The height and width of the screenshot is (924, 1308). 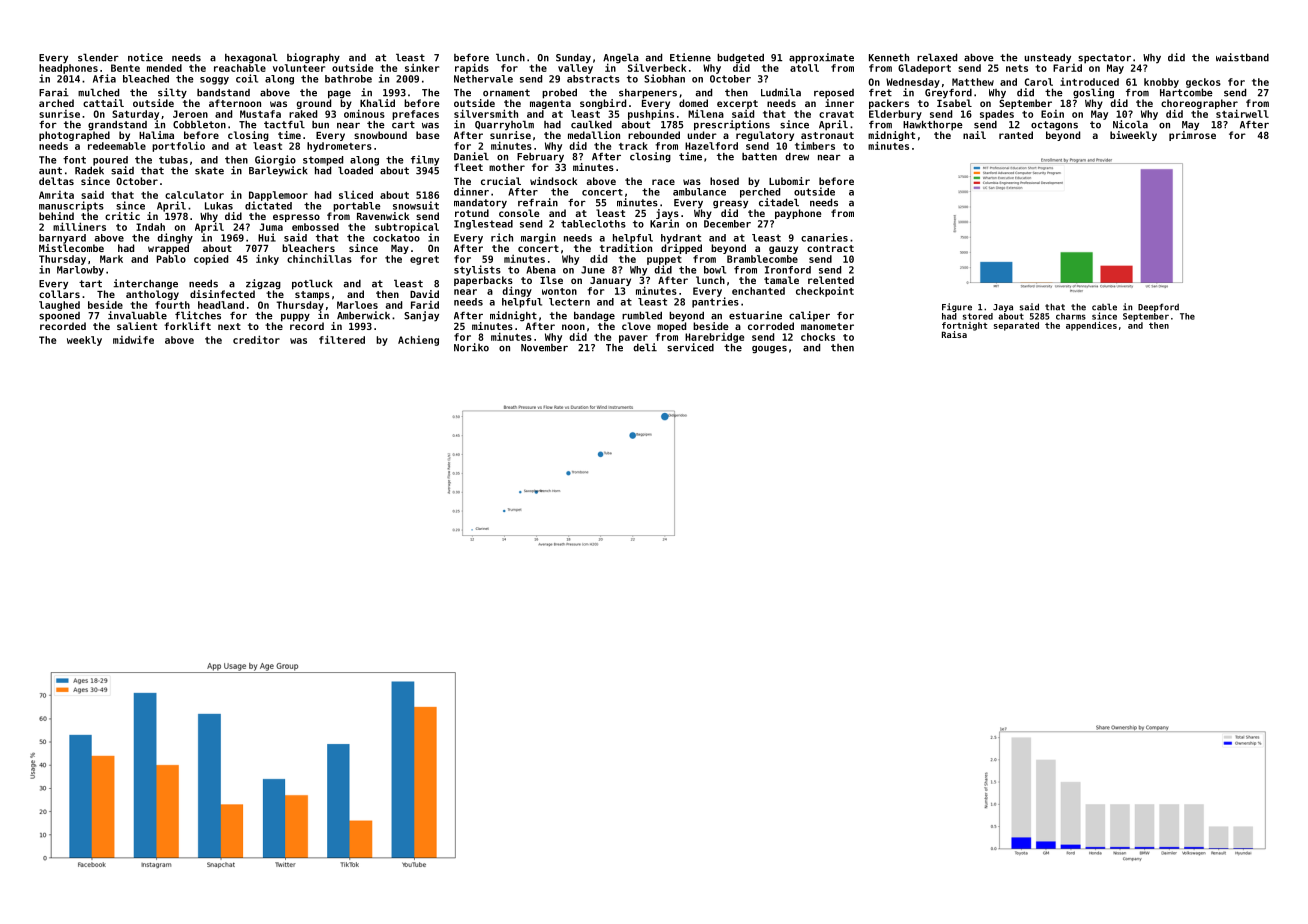 I want to click on cable, so click(x=1104, y=307).
